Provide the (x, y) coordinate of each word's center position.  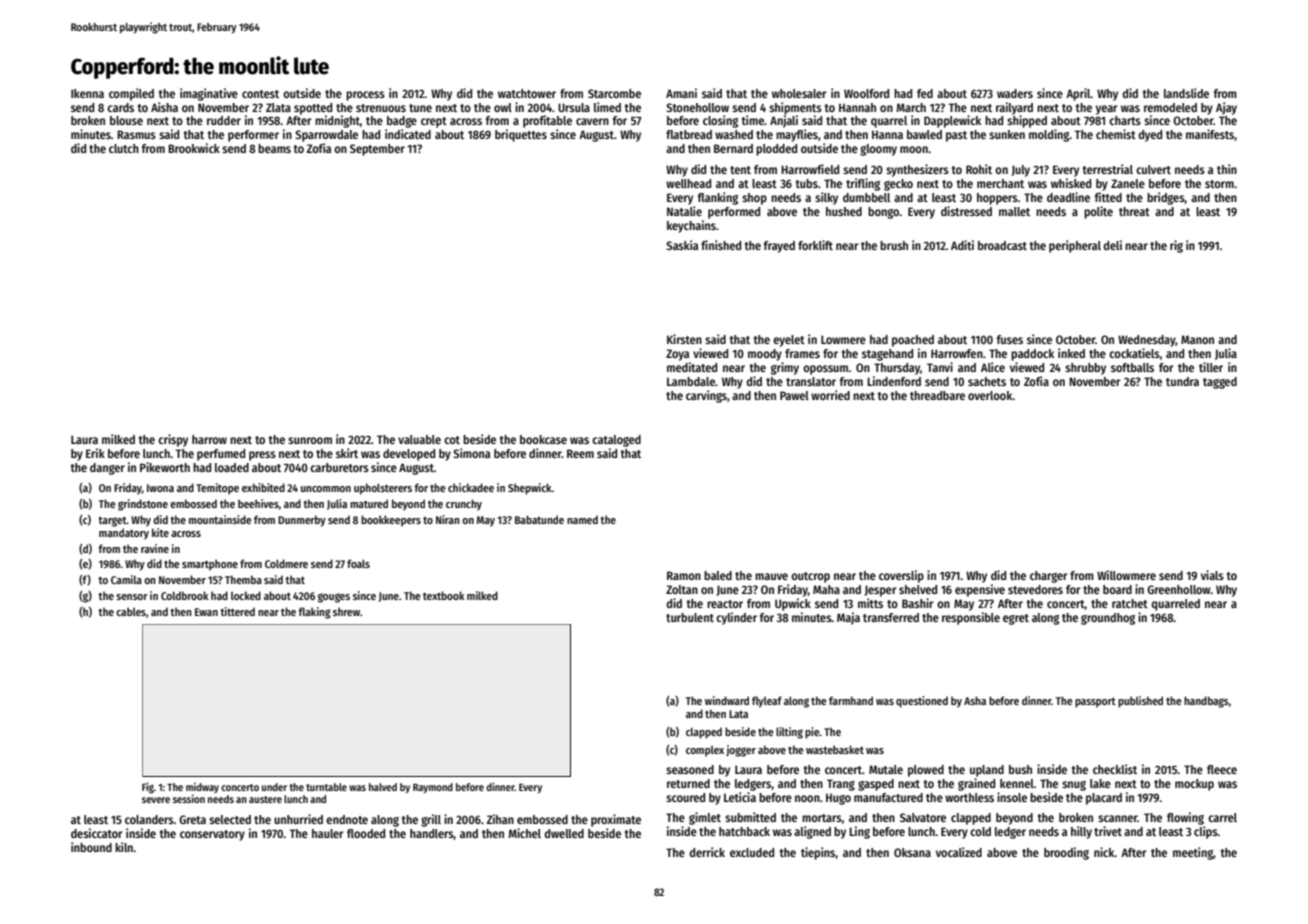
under (274, 787)
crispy (173, 440)
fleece (1222, 769)
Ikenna (87, 93)
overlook (990, 395)
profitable (547, 121)
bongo (883, 213)
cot (452, 440)
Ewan (206, 612)
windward (727, 700)
